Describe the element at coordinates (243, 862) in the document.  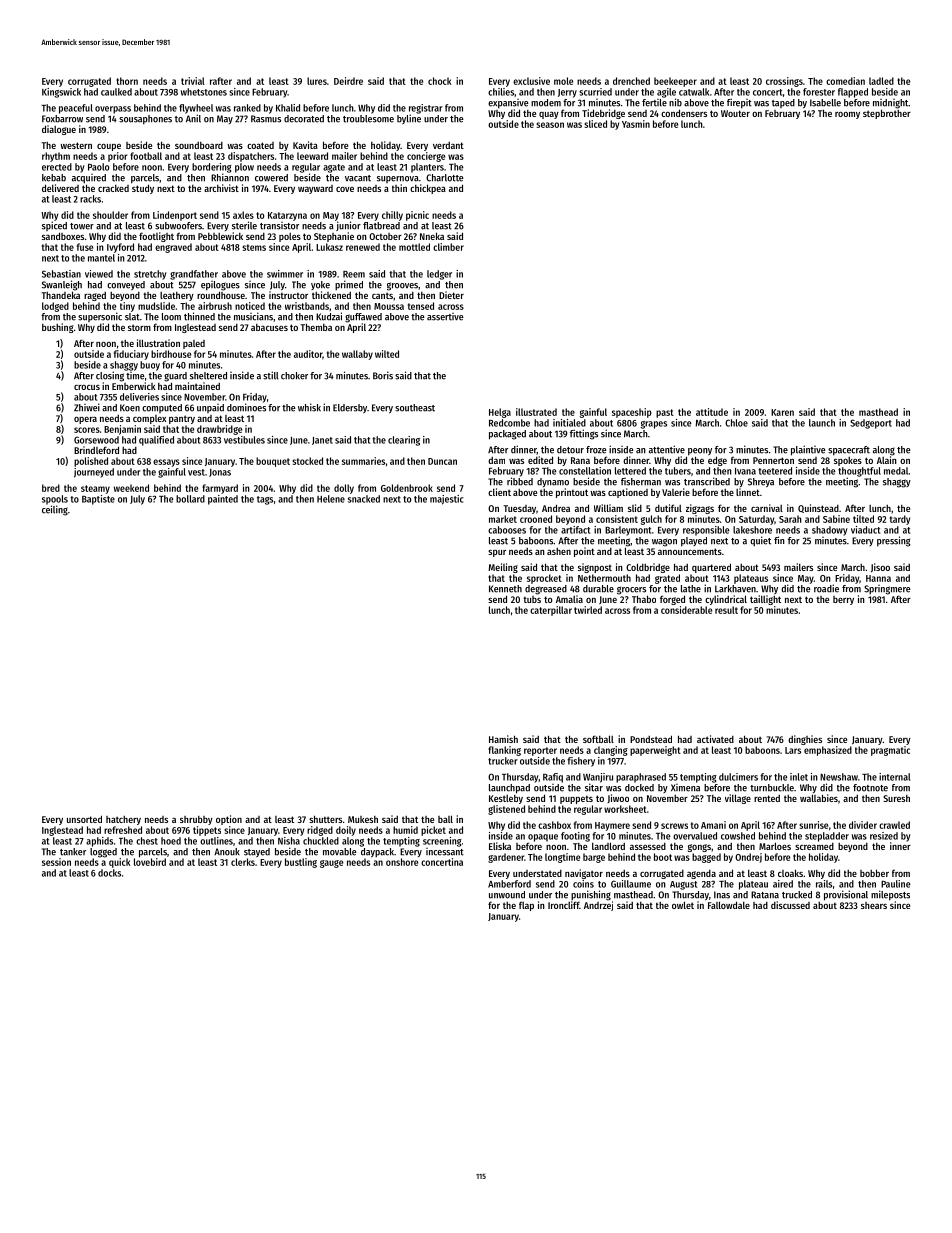
I see `clerks` at that location.
